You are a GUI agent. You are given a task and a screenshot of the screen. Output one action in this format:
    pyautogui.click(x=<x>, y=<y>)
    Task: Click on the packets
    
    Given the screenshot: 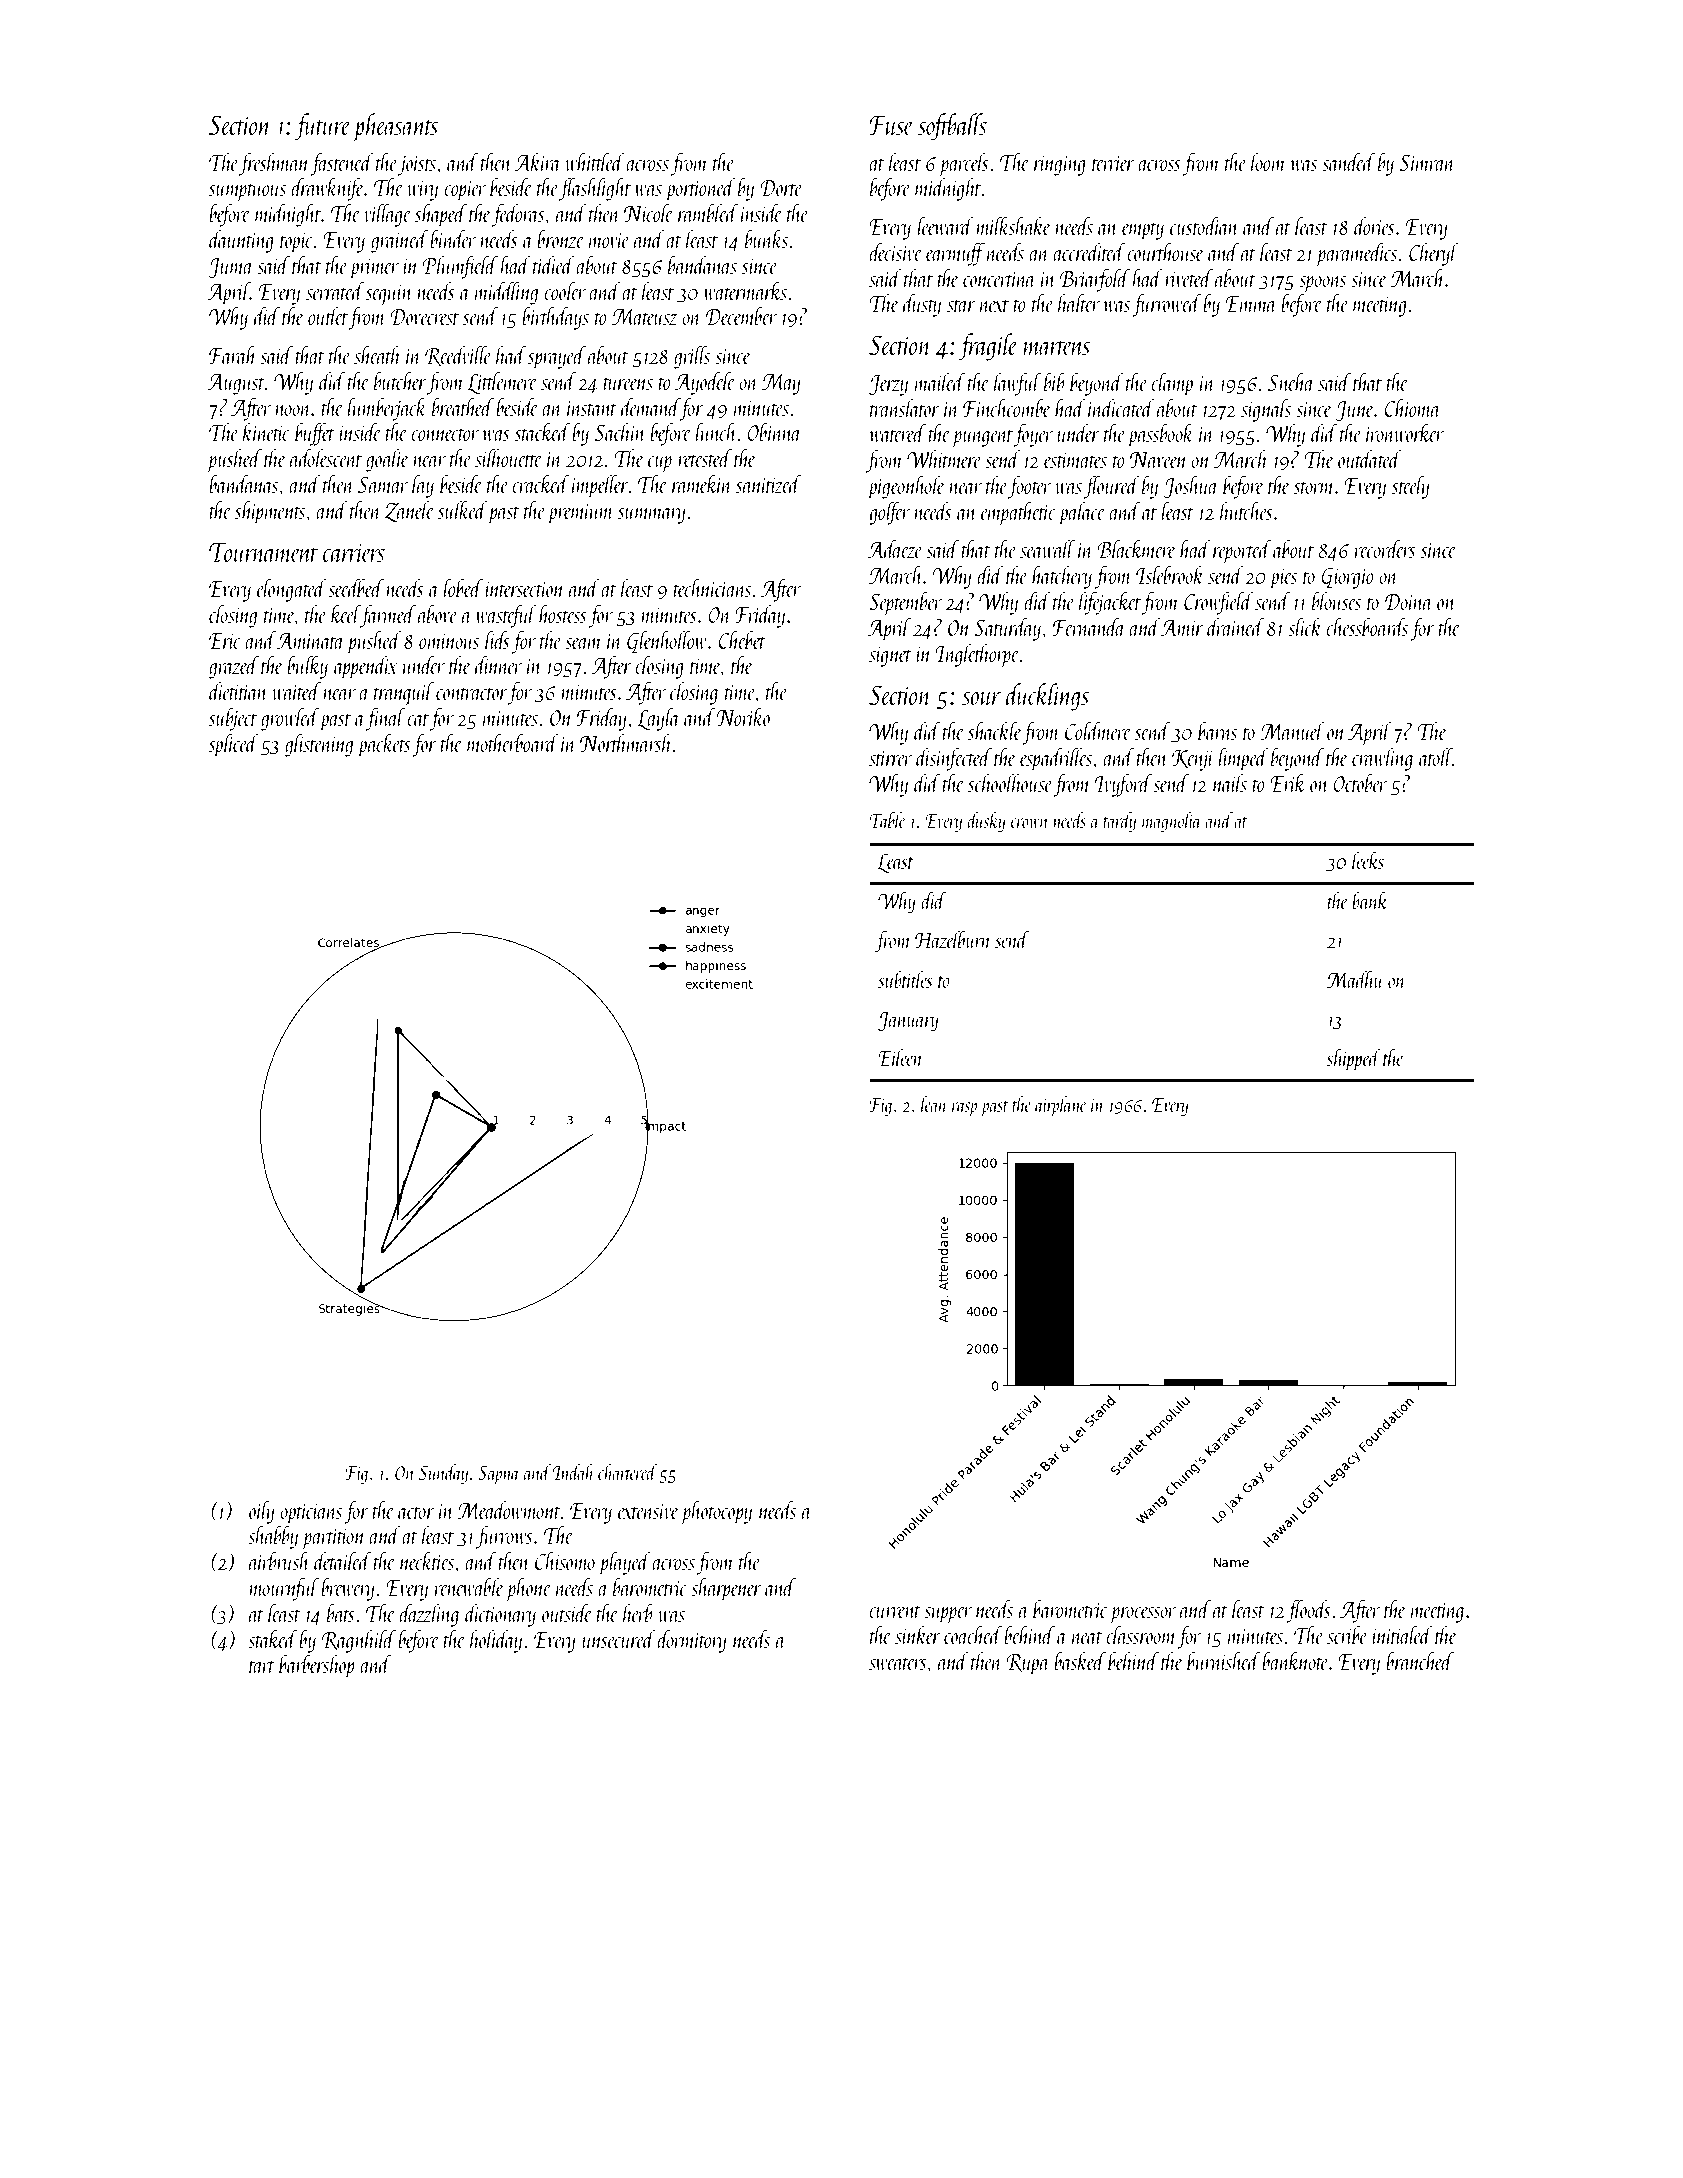 What is the action you would take?
    pyautogui.click(x=384, y=745)
